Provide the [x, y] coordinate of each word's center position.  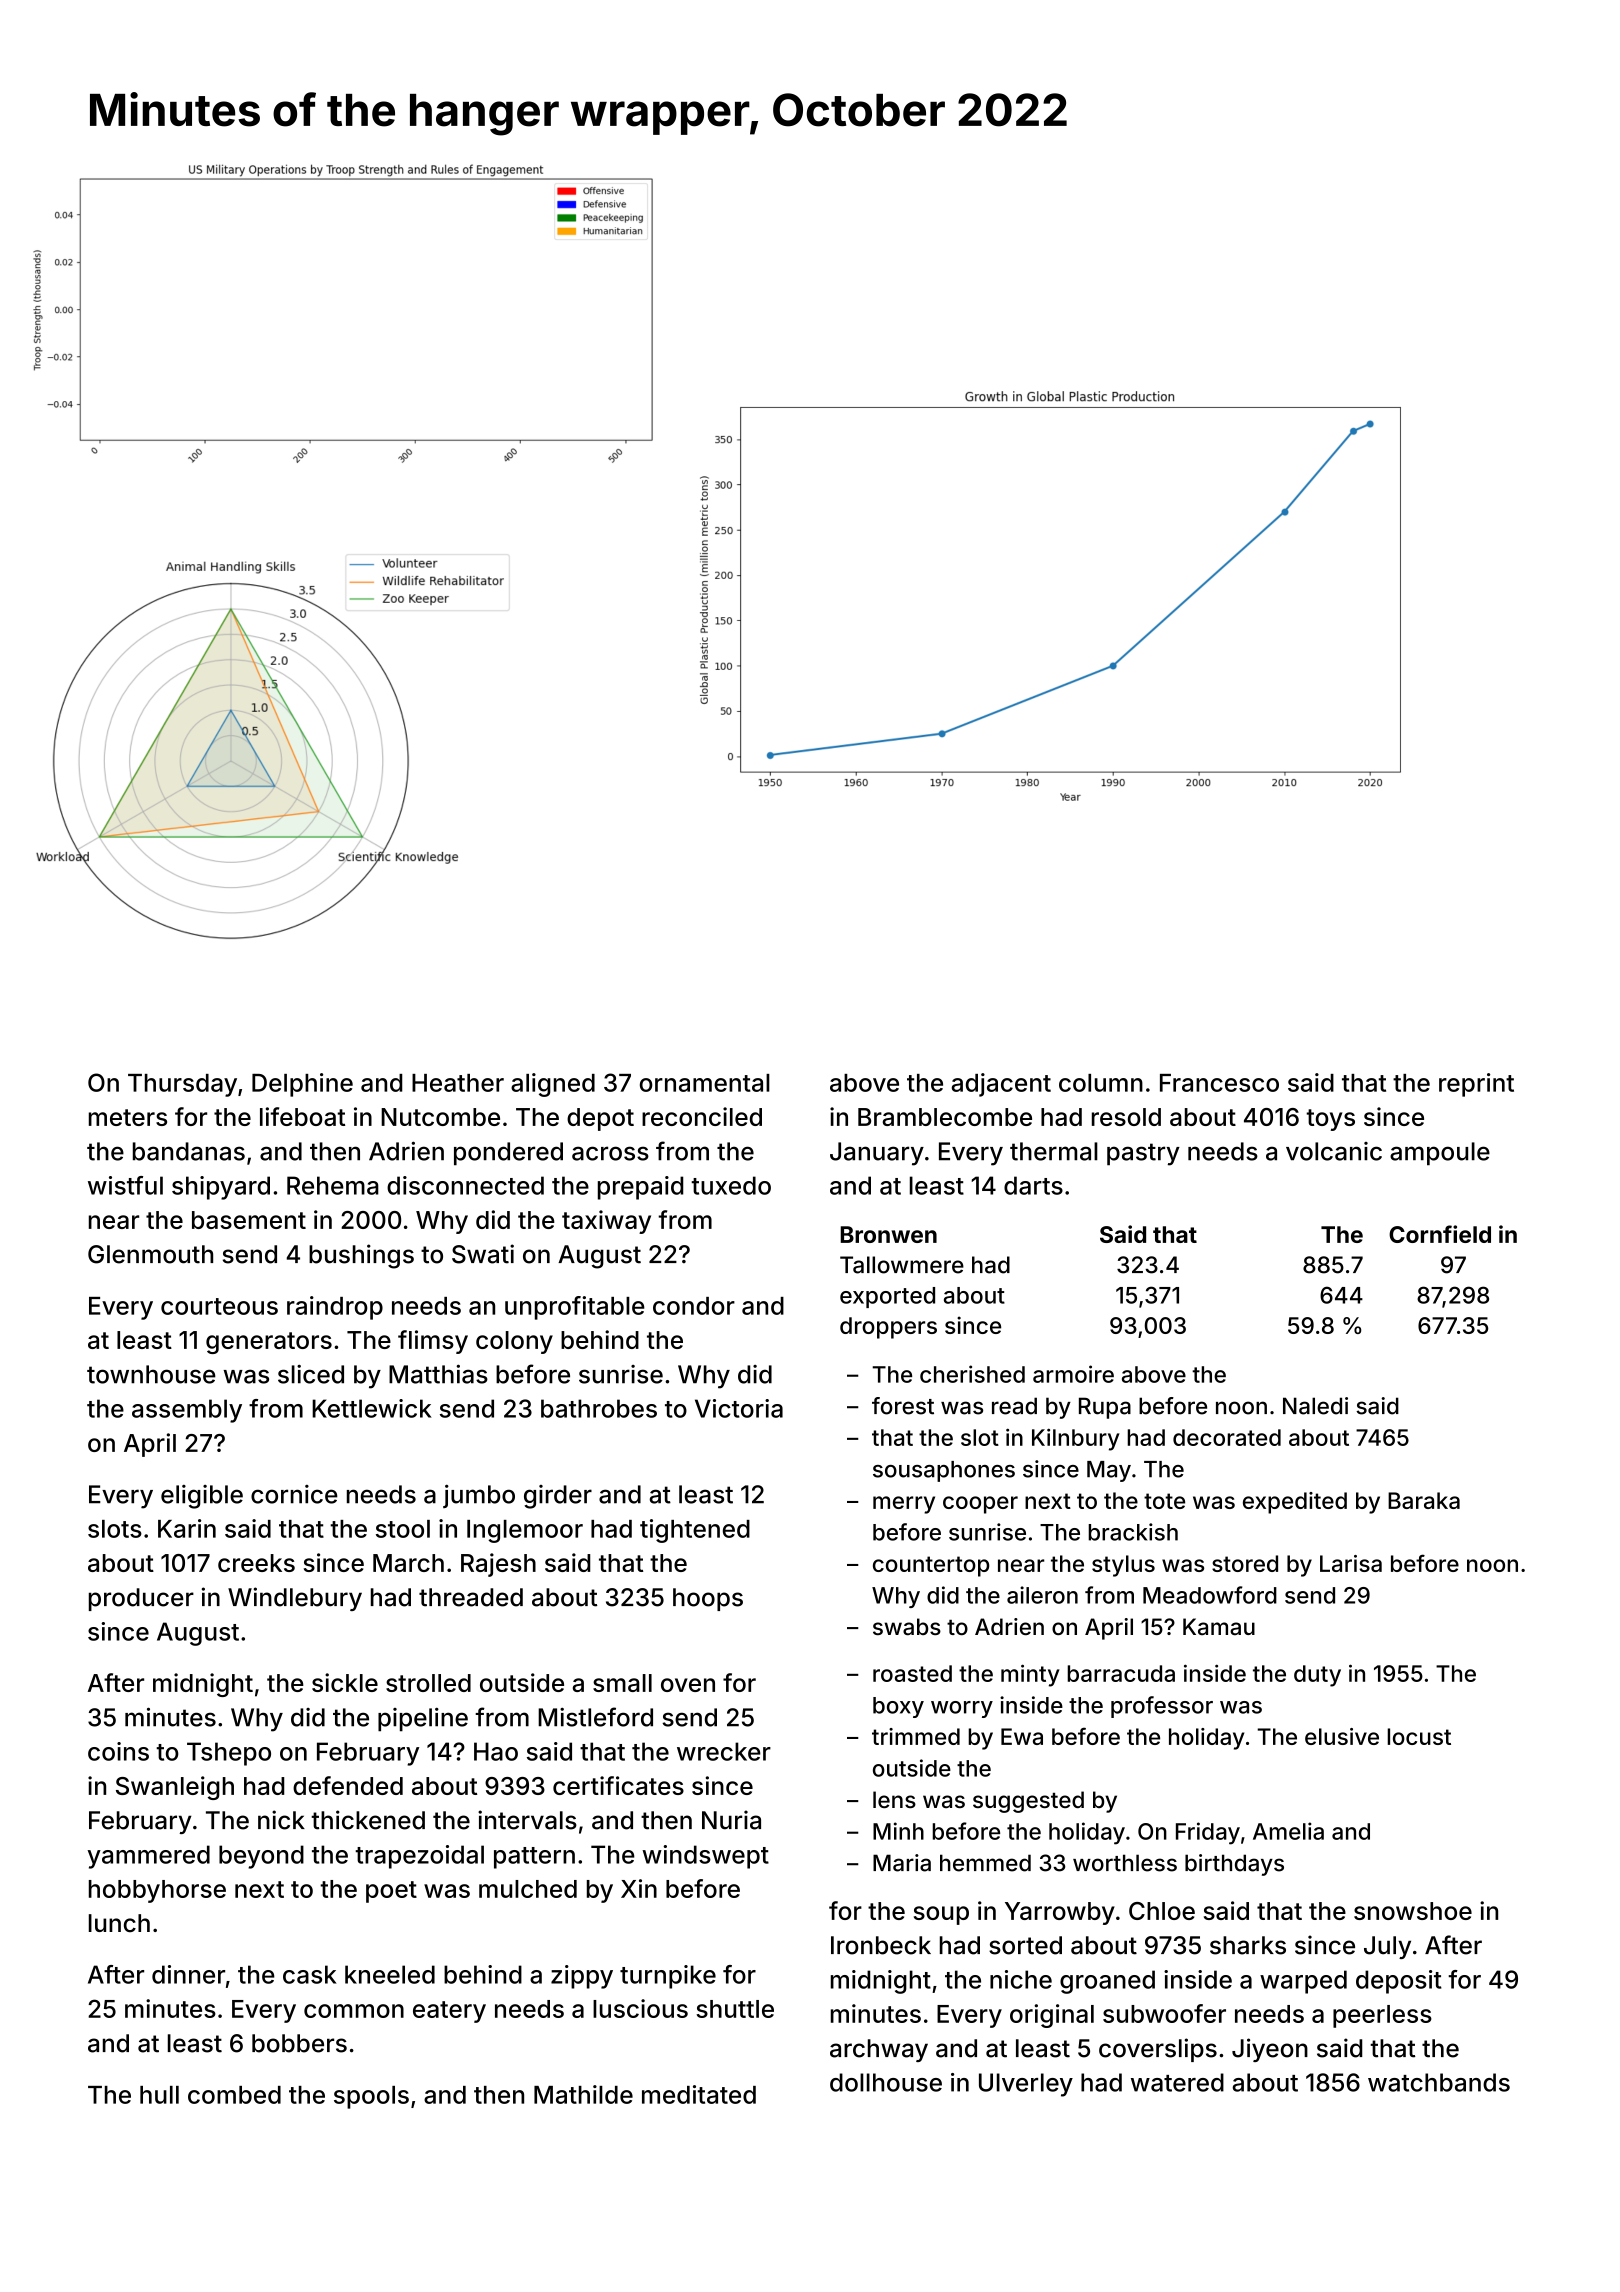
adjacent [1001, 1085]
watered [1177, 2082]
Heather [458, 1083]
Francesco [1219, 1083]
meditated [699, 2094]
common [354, 2011]
